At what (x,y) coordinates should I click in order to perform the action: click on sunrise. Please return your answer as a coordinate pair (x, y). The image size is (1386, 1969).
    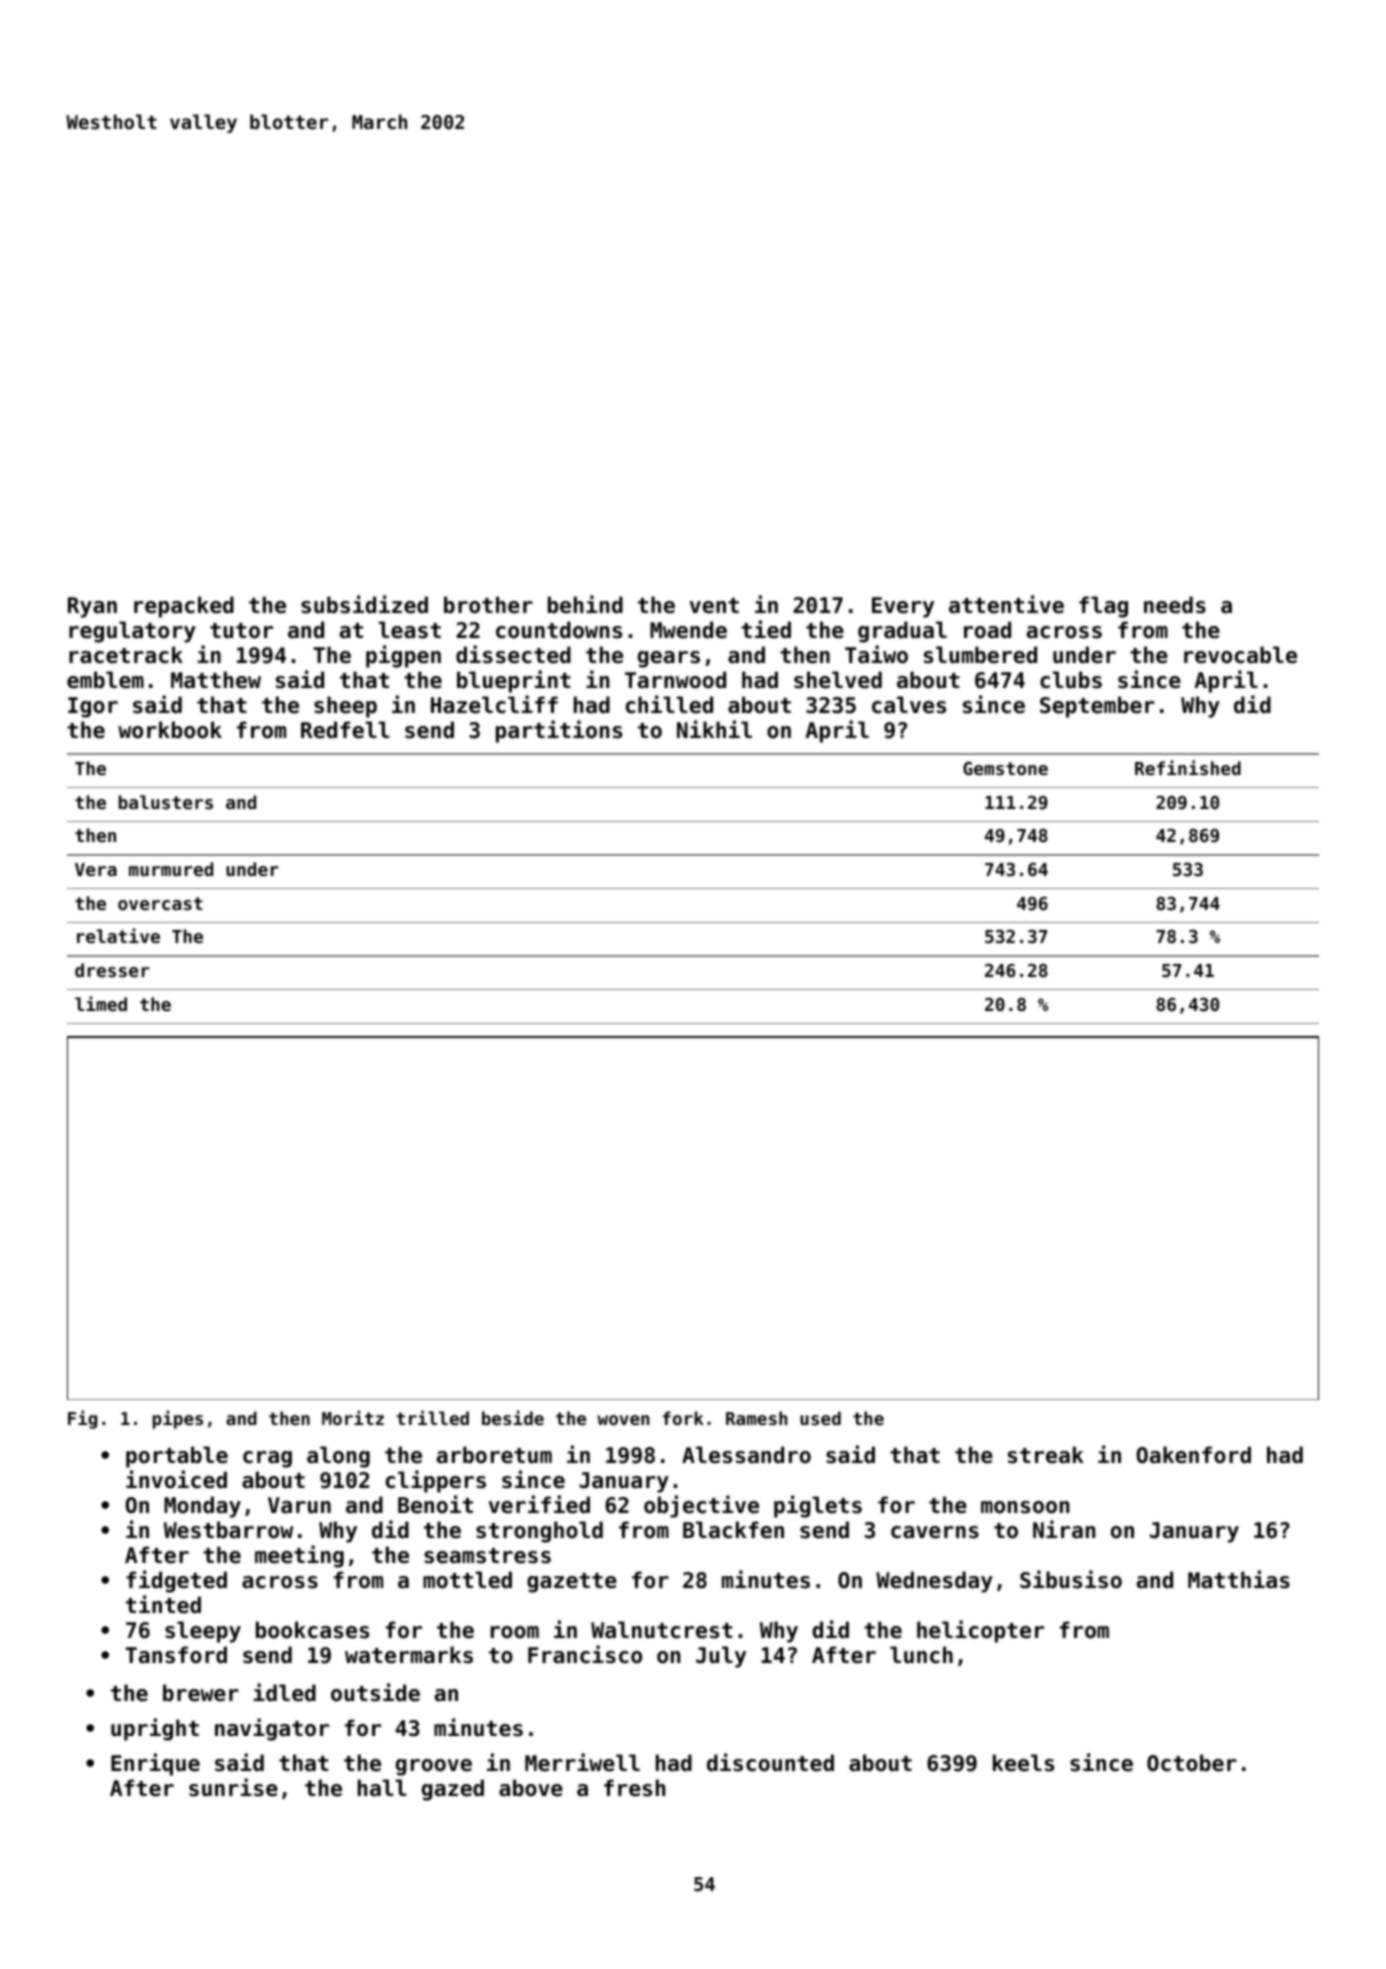
    Looking at the image, I should click on (233, 1787).
